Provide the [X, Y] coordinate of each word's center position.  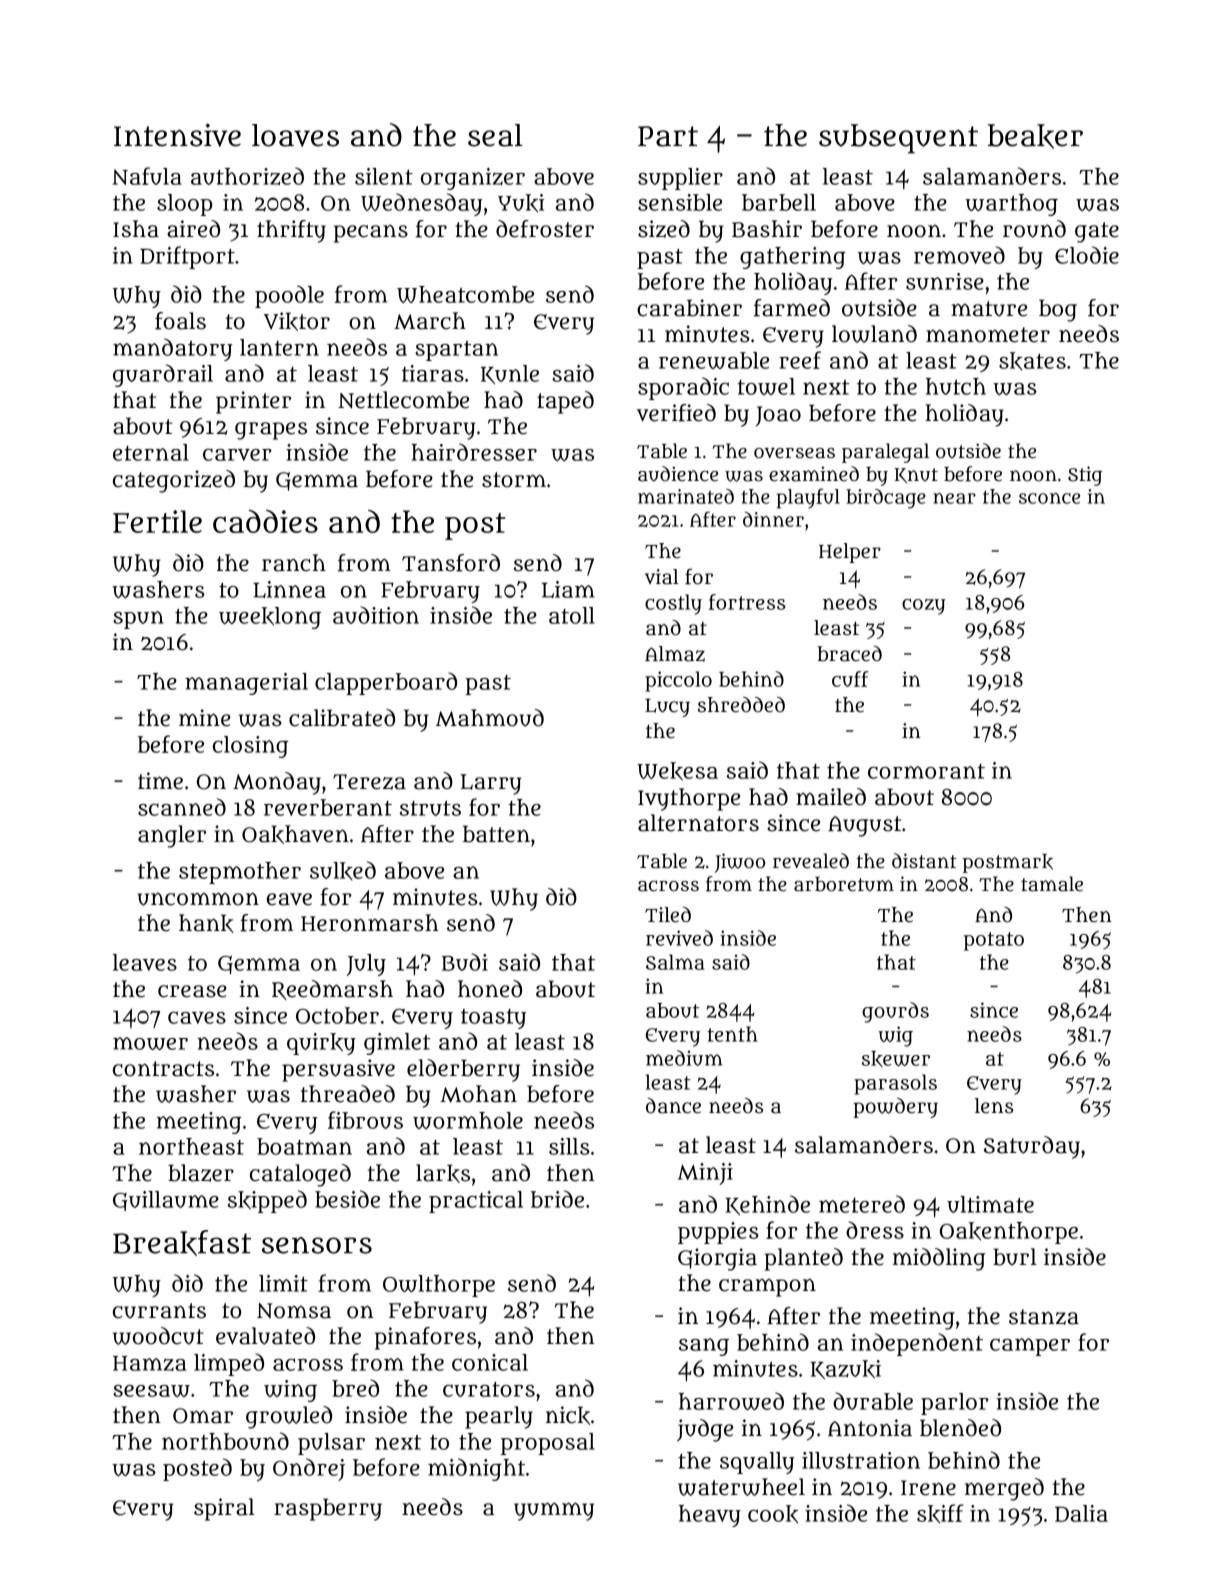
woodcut [158, 1336]
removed [959, 255]
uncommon [198, 899]
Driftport [187, 257]
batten [496, 834]
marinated [686, 496]
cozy [924, 607]
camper [1030, 1347]
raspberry [328, 1509]
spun [138, 620]
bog [1058, 310]
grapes [271, 431]
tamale [1052, 884]
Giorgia [717, 1259]
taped [565, 402]
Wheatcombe [465, 294]
